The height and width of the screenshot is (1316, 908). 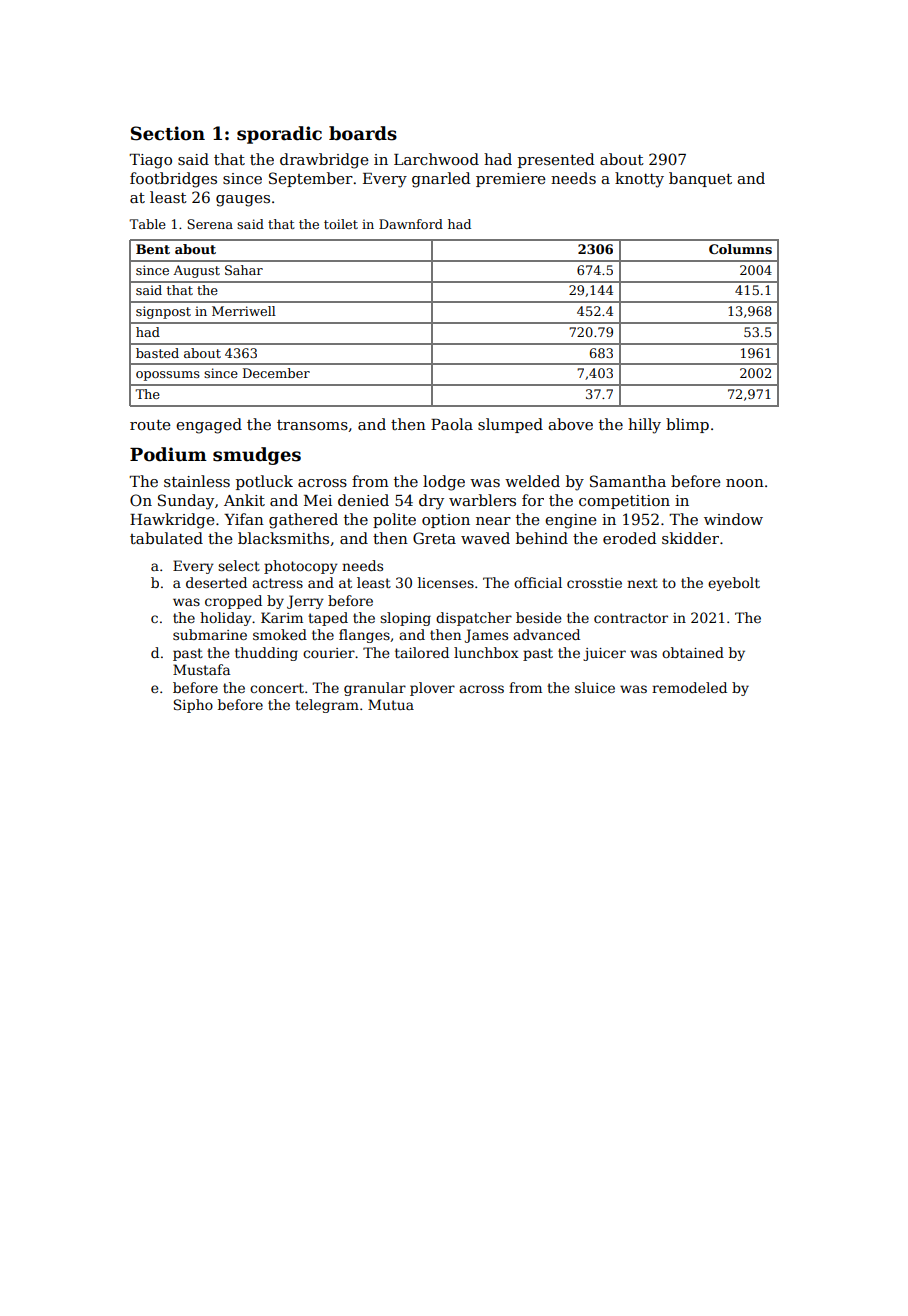 What do you see at coordinates (364, 636) in the screenshot?
I see `flanges` at bounding box center [364, 636].
